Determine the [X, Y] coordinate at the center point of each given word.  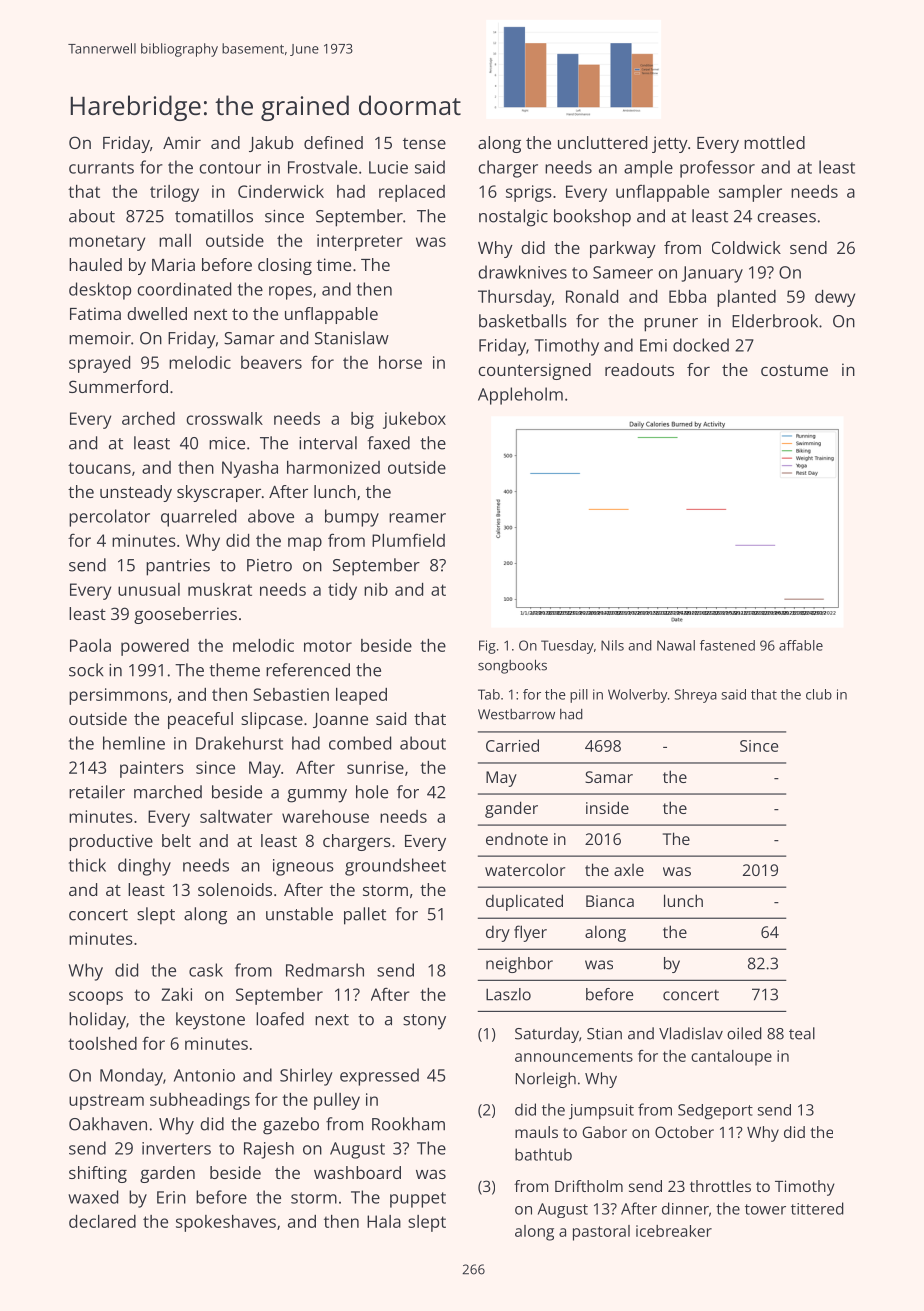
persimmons [118, 696]
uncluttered [602, 142]
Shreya [695, 696]
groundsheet [395, 867]
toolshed [102, 1043]
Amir [182, 142]
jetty [670, 144]
